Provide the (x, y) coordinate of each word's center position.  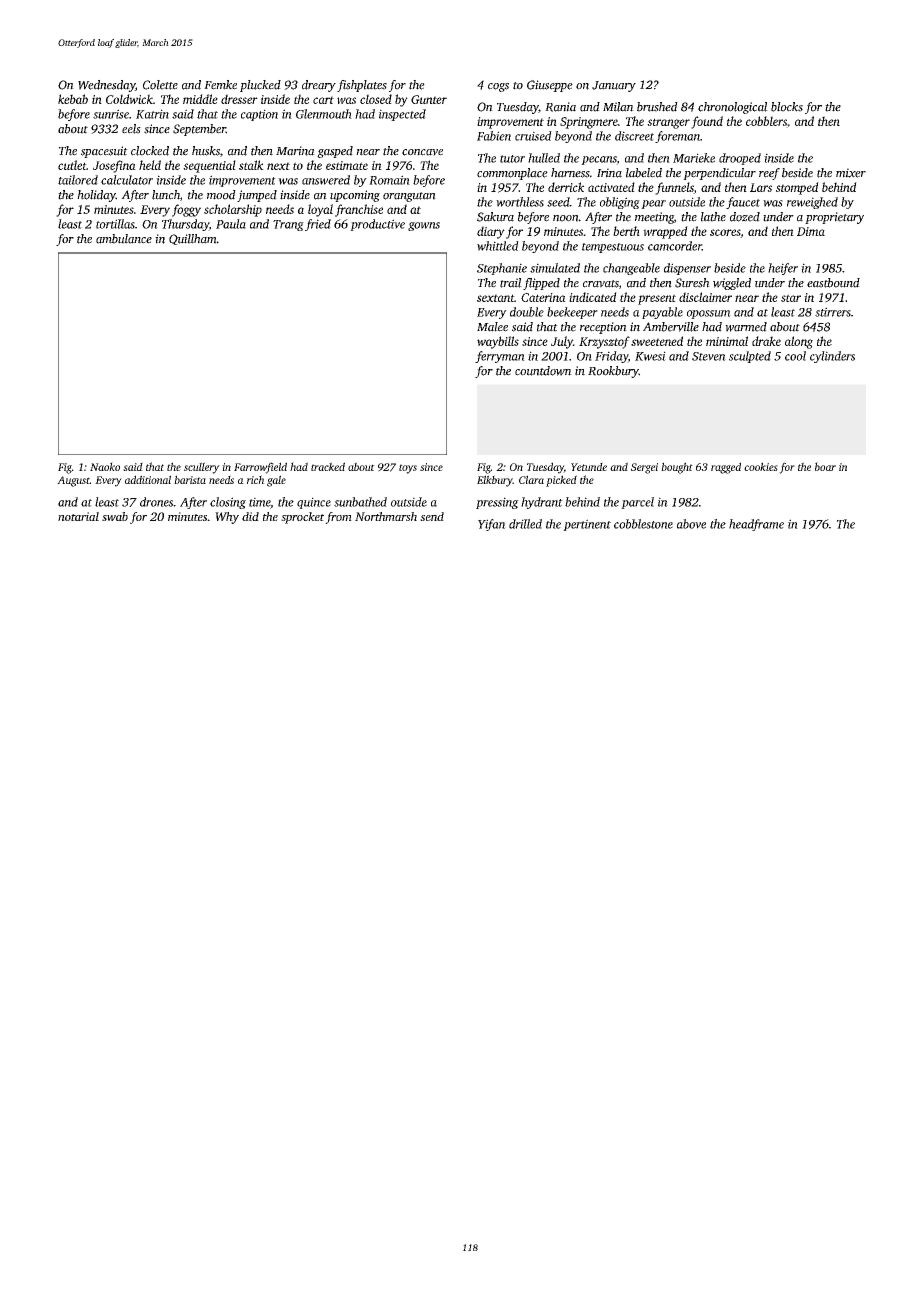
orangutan (409, 197)
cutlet (72, 165)
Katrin (152, 114)
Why (227, 518)
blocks (787, 107)
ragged (726, 468)
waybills (498, 342)
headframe (756, 525)
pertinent (587, 525)
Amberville (671, 327)
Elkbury (495, 481)
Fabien (494, 136)
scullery (202, 468)
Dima (811, 231)
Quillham (193, 239)
